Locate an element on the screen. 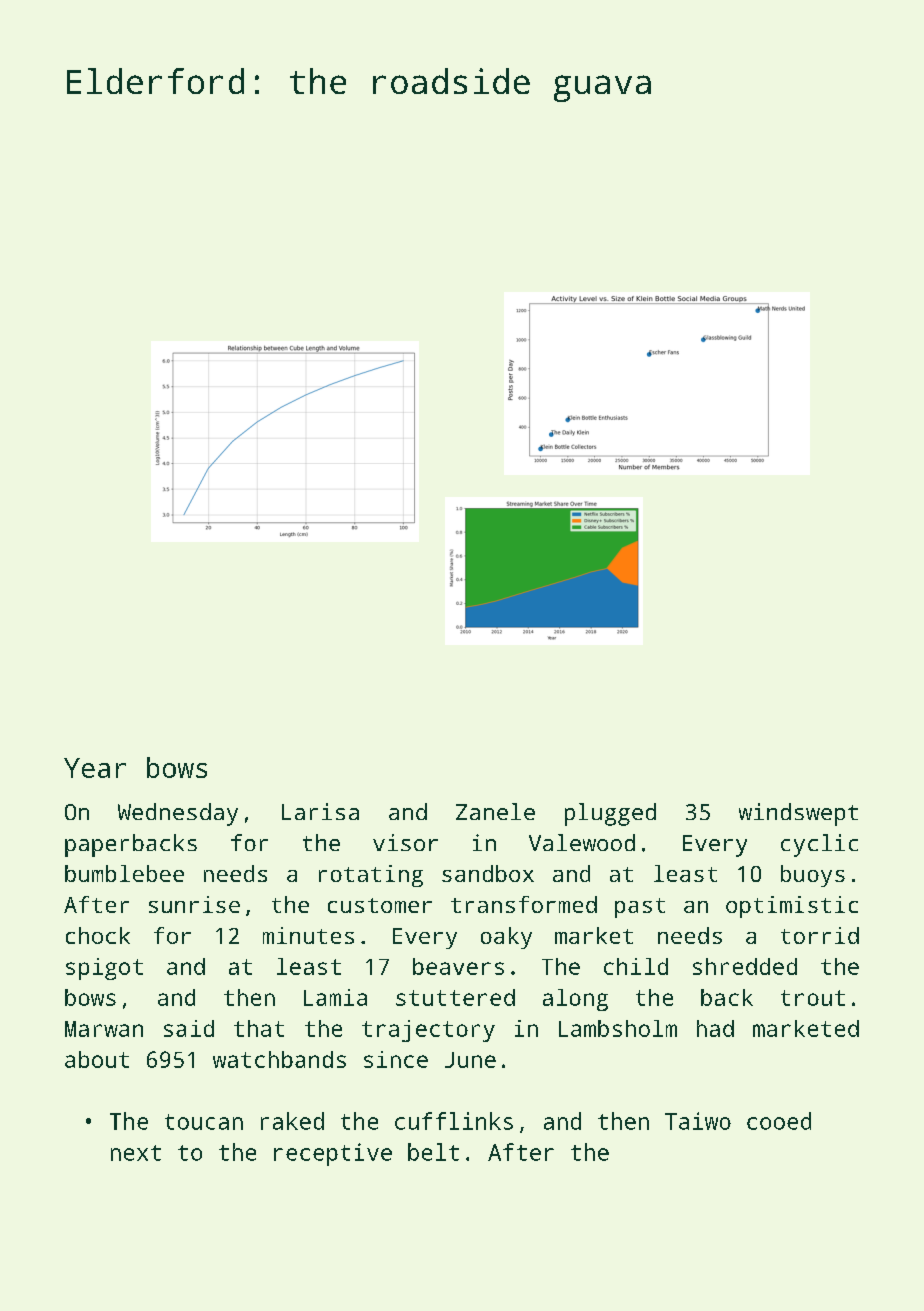 The width and height of the screenshot is (924, 1311). next is located at coordinates (136, 1153).
